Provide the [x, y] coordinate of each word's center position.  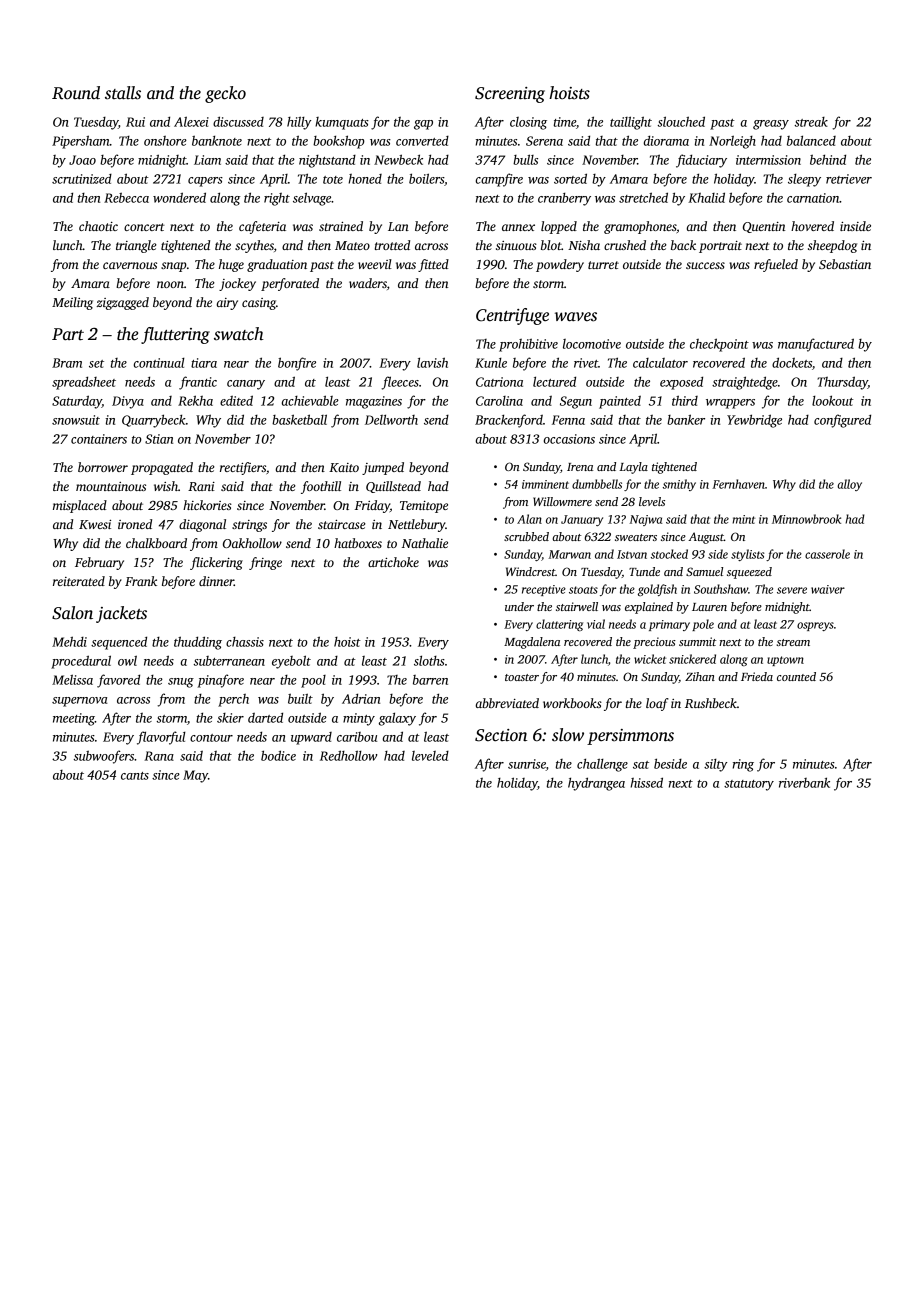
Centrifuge [512, 316]
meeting [74, 719]
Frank [141, 581]
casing [259, 304]
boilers [426, 178]
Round [76, 93]
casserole [827, 554]
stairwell [577, 606]
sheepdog [832, 246]
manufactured [816, 345]
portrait [720, 247]
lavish [432, 362]
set [96, 364]
